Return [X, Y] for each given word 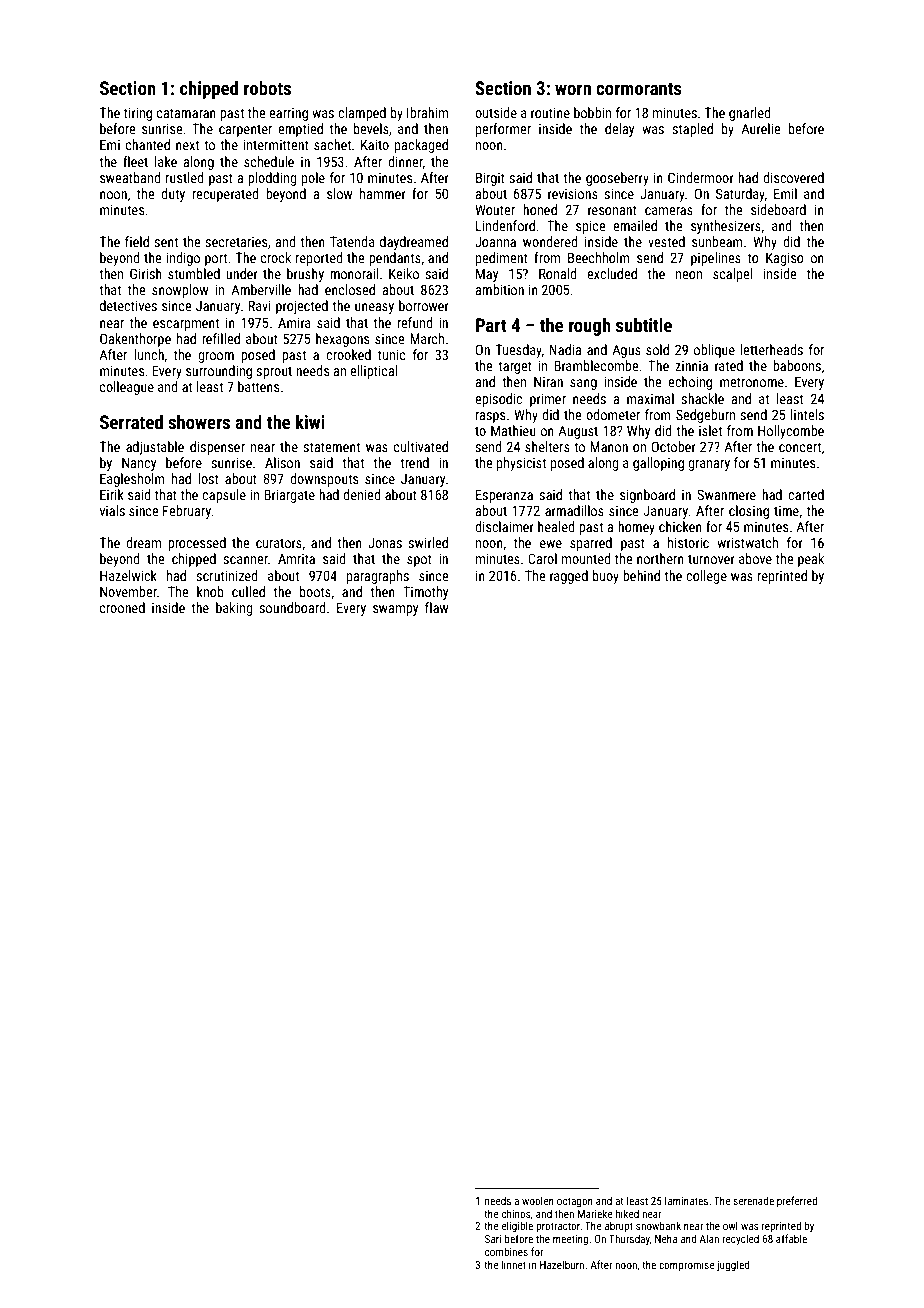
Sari [493, 1238]
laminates [686, 1200]
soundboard [292, 607]
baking [234, 609]
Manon [609, 446]
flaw [436, 607]
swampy [395, 610]
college [706, 577]
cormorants [639, 88]
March [427, 338]
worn [573, 90]
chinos [516, 1213]
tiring [138, 114]
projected [302, 307]
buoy [606, 577]
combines [506, 1251]
